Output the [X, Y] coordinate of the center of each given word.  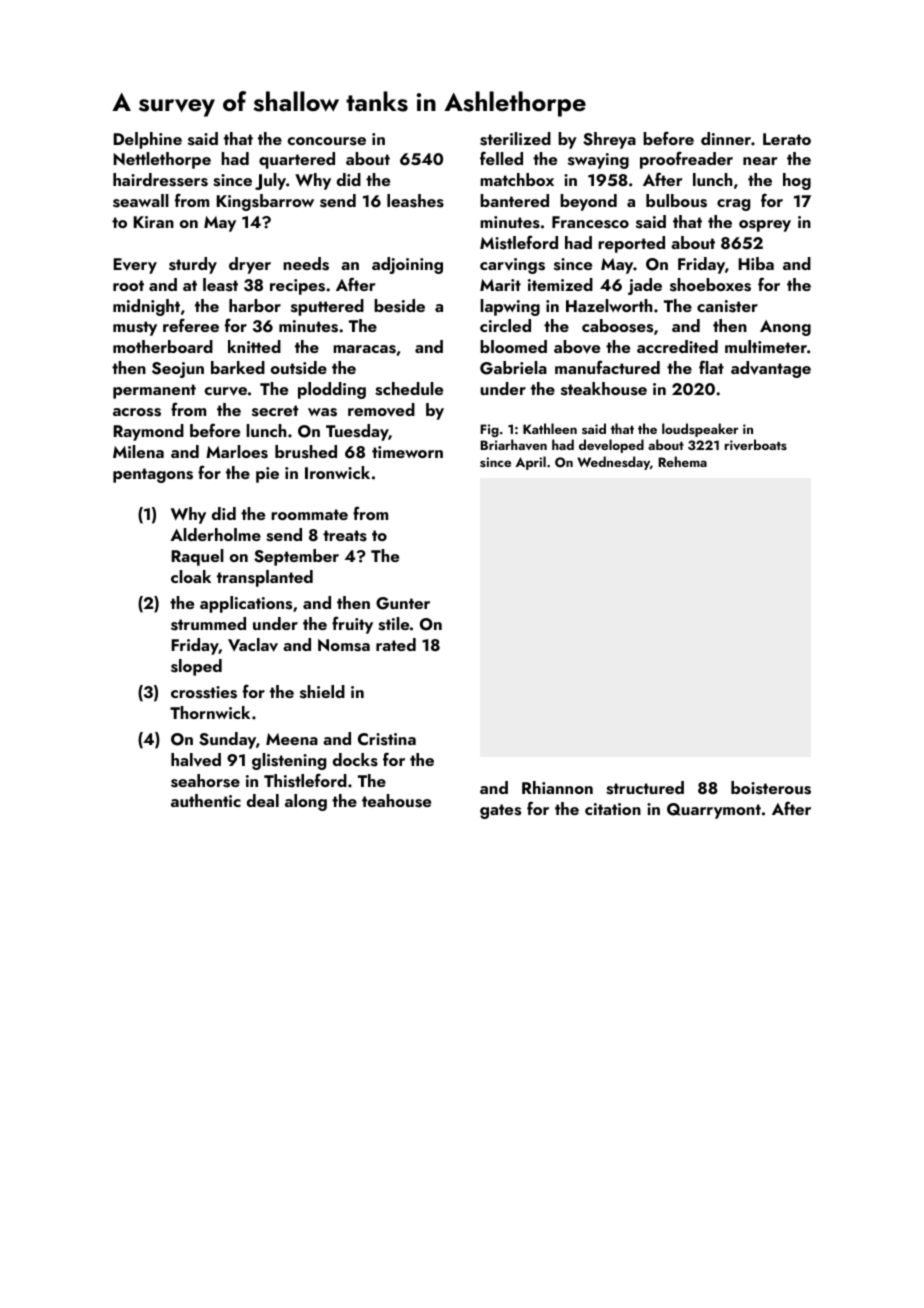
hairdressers [160, 180]
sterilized [515, 139]
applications [246, 604]
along [306, 802]
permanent [154, 391]
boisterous [771, 788]
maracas [364, 349]
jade [645, 286]
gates [500, 811]
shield [322, 692]
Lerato [787, 139]
